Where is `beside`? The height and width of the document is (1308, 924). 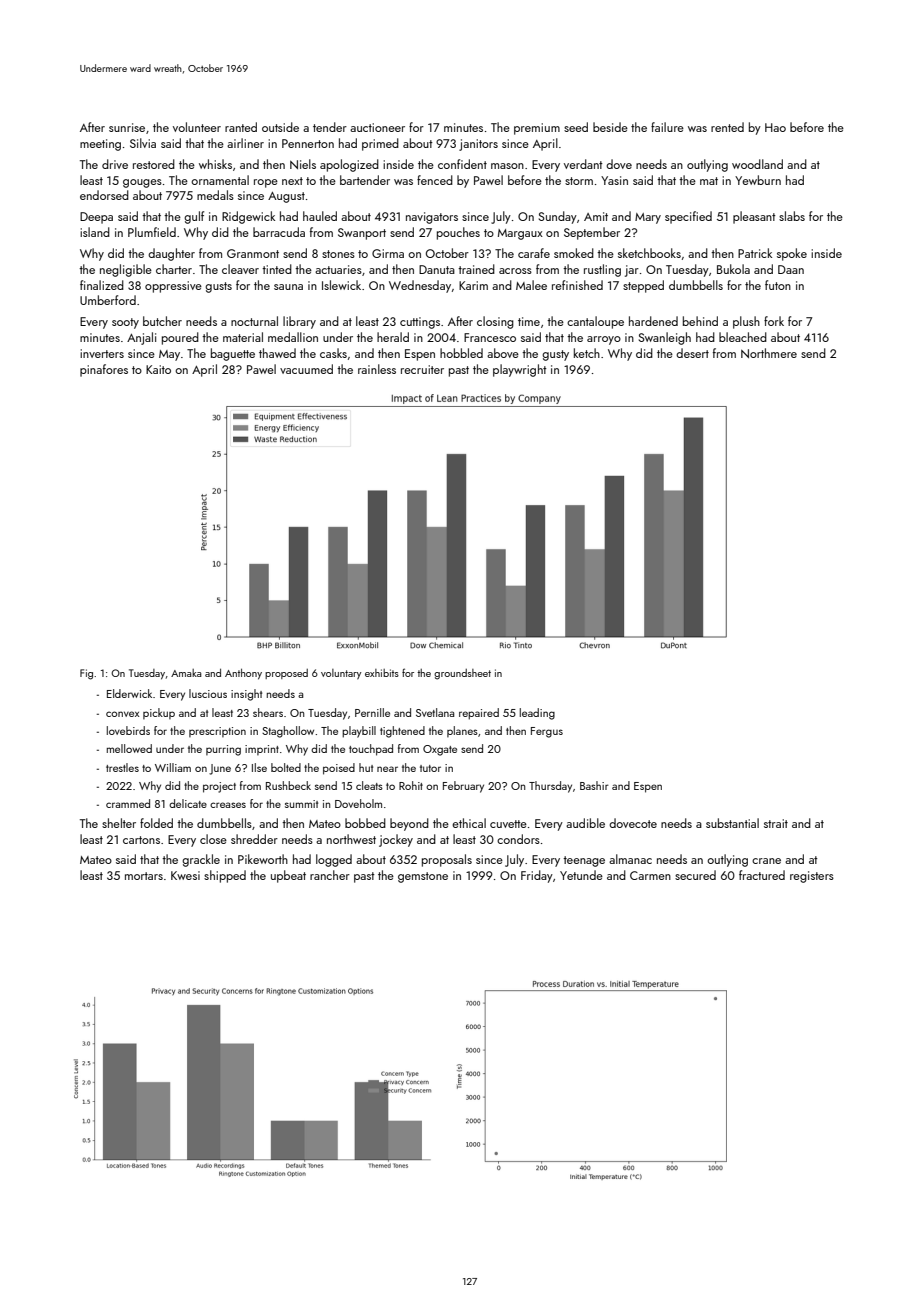
beside is located at coordinates (610, 127).
